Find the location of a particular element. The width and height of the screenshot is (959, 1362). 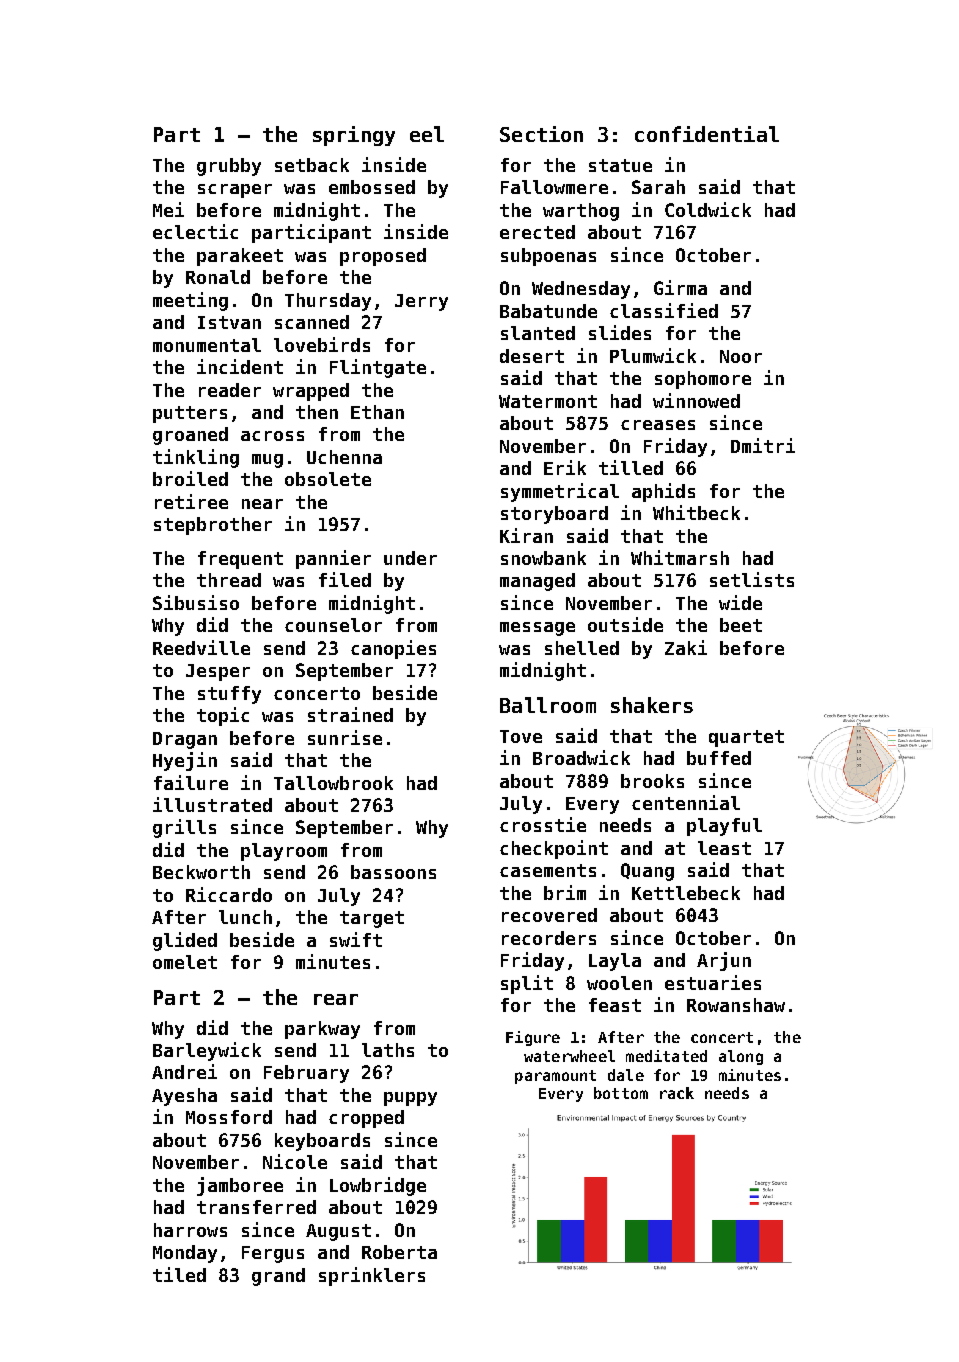

Noor is located at coordinates (741, 356).
